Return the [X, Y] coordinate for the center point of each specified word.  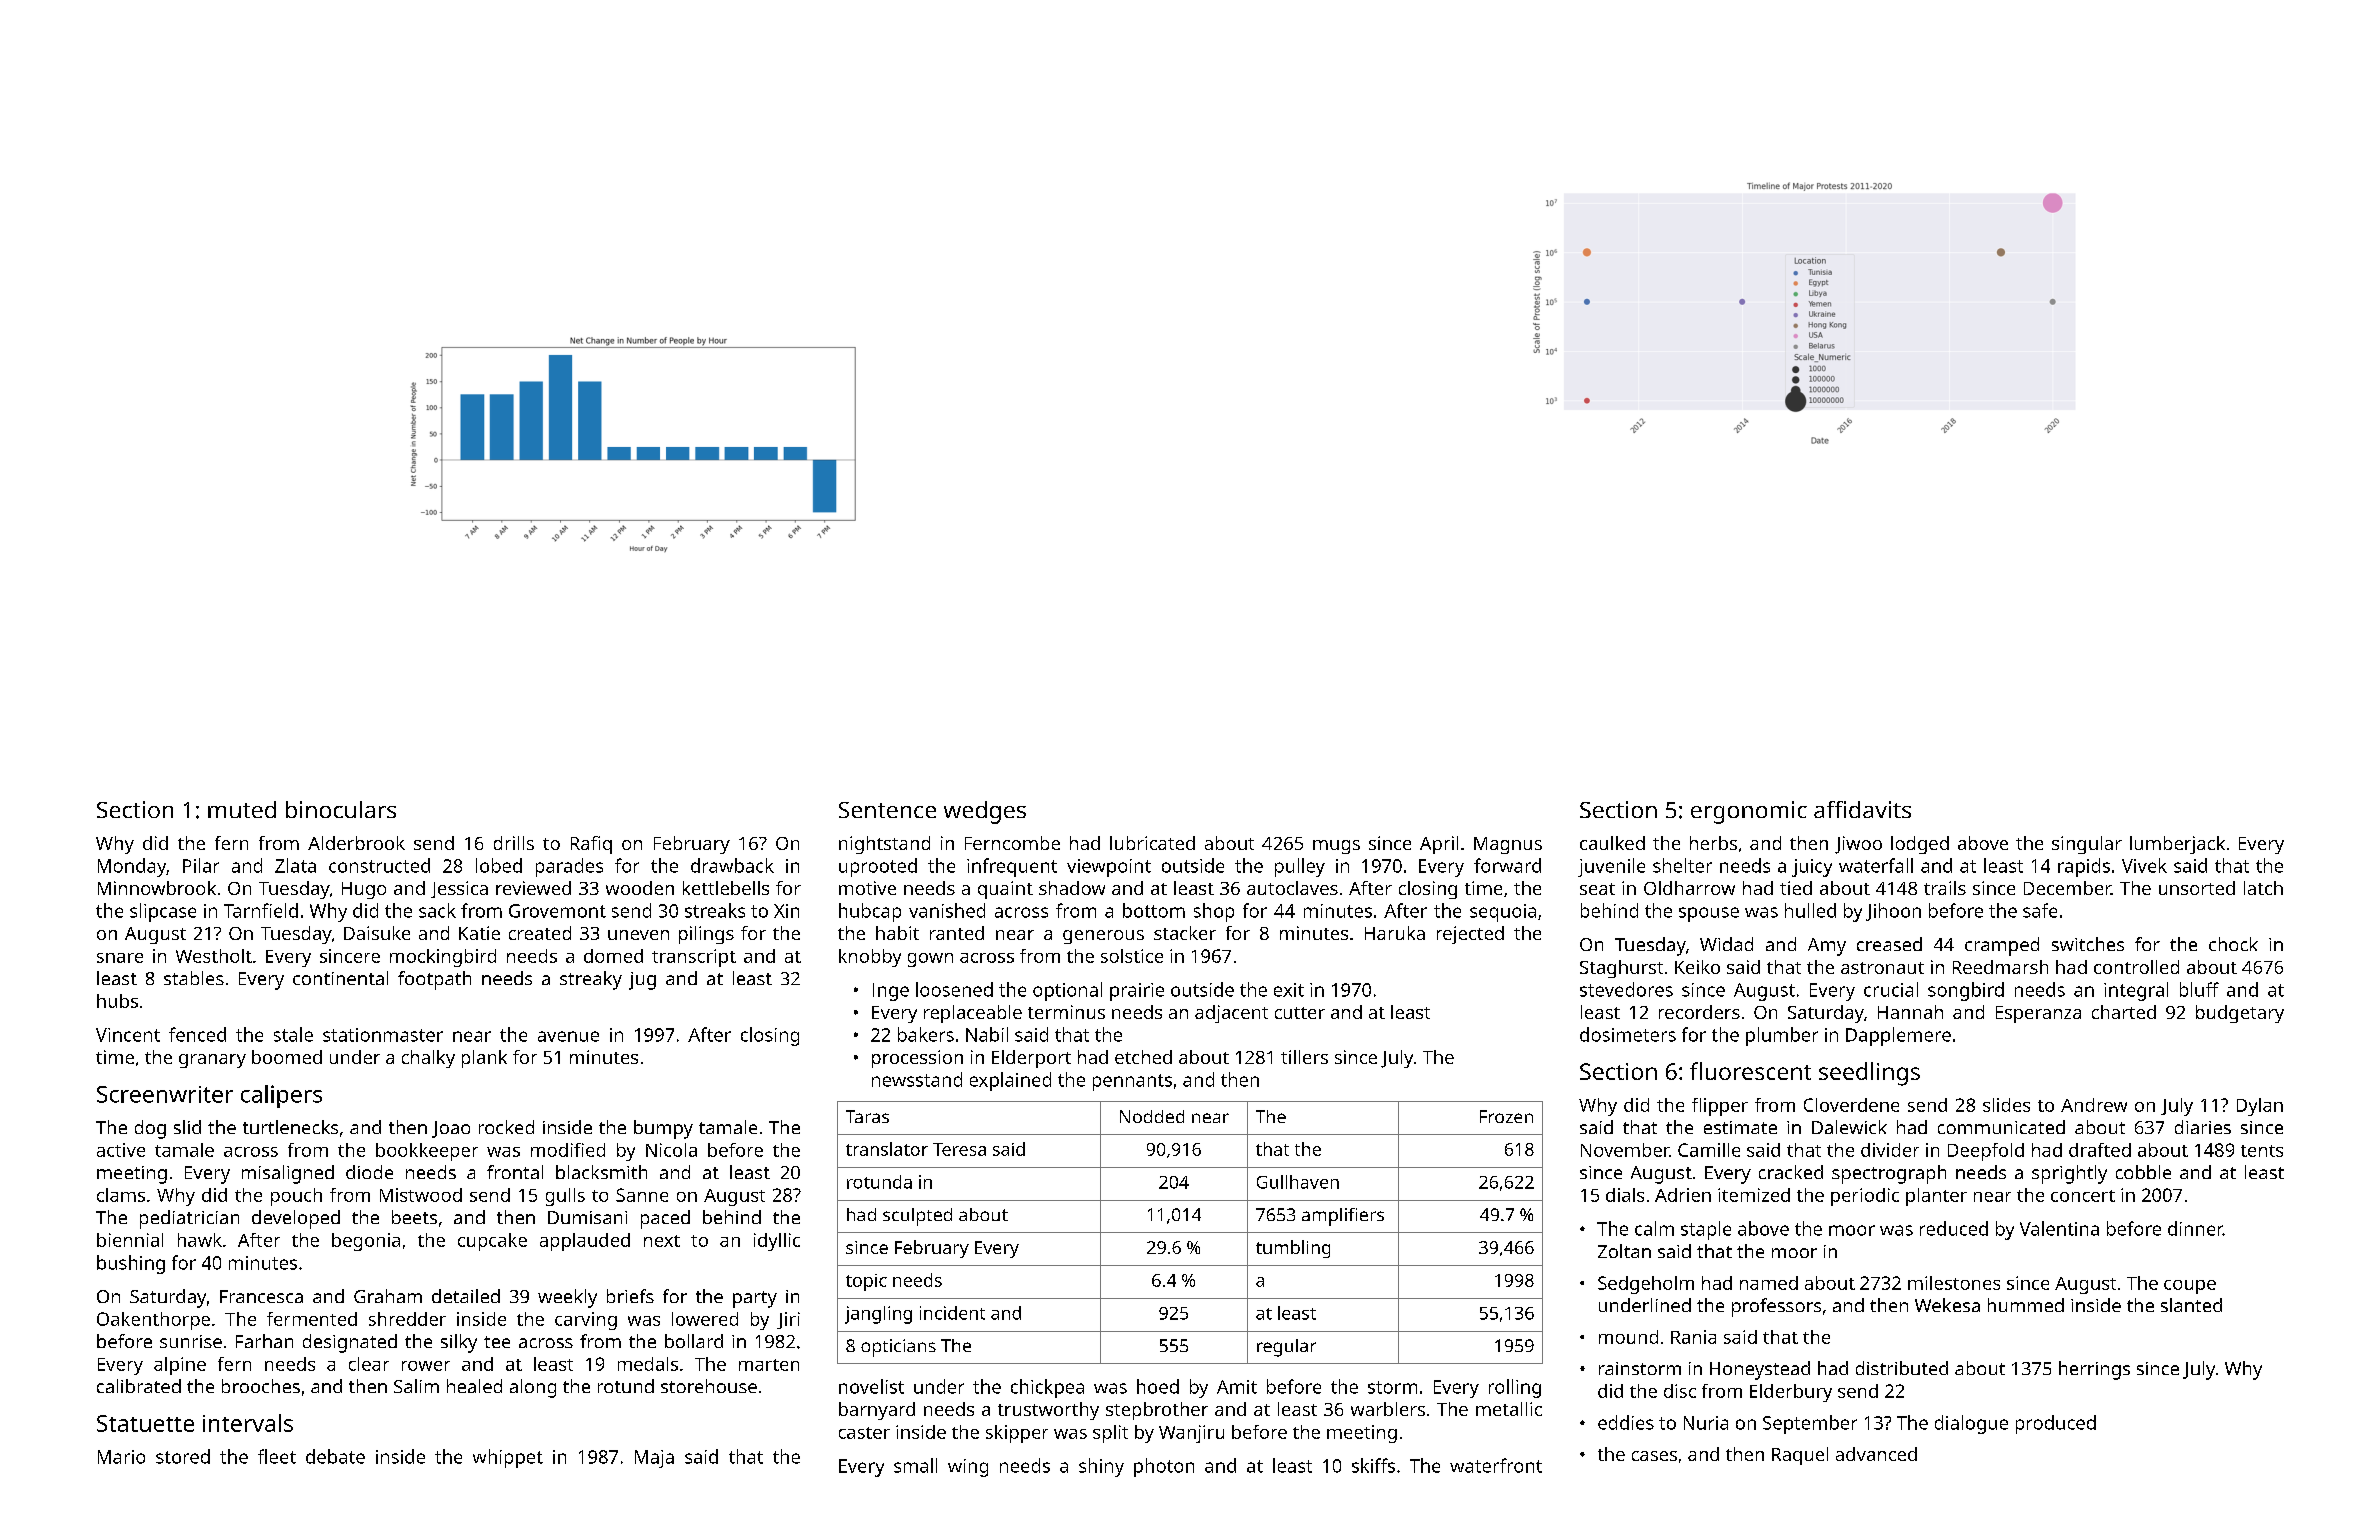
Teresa [959, 1149]
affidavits [1862, 809]
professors [1776, 1307]
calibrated [139, 1386]
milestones [1954, 1283]
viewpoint [1109, 868]
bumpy [663, 1129]
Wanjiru [1191, 1434]
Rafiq [591, 845]
